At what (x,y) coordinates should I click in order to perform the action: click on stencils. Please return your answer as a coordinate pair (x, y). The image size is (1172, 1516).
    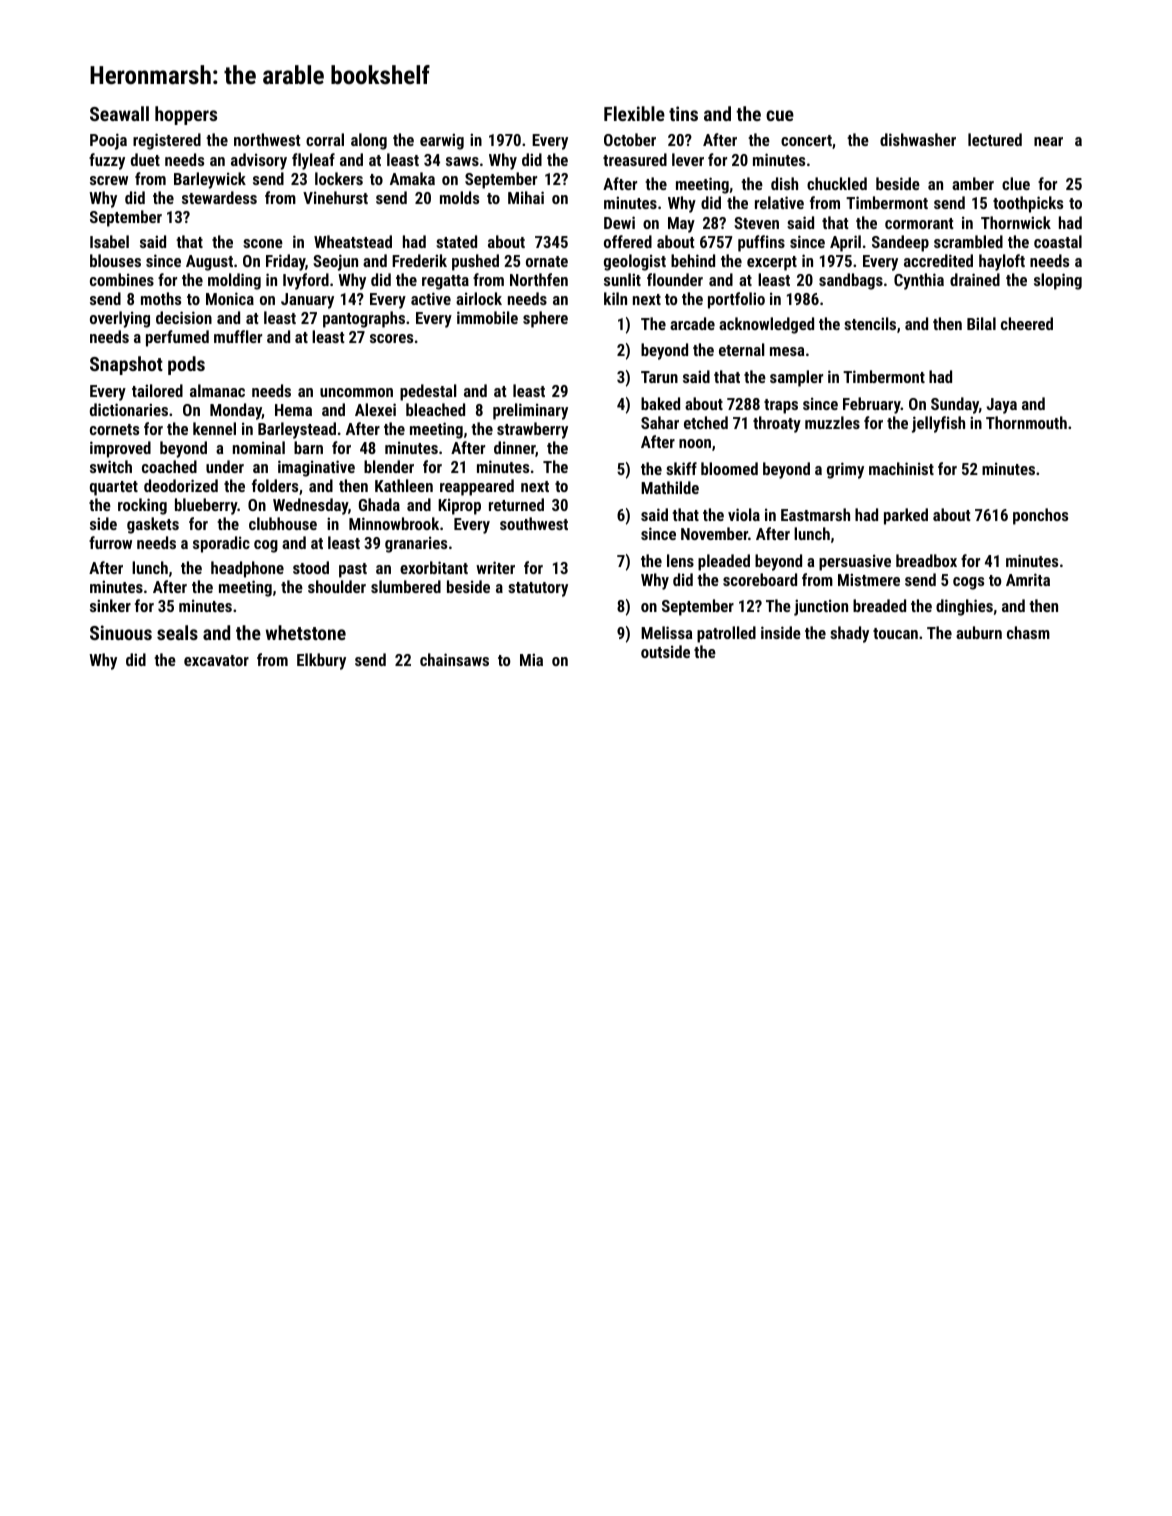
    Looking at the image, I should click on (870, 323).
